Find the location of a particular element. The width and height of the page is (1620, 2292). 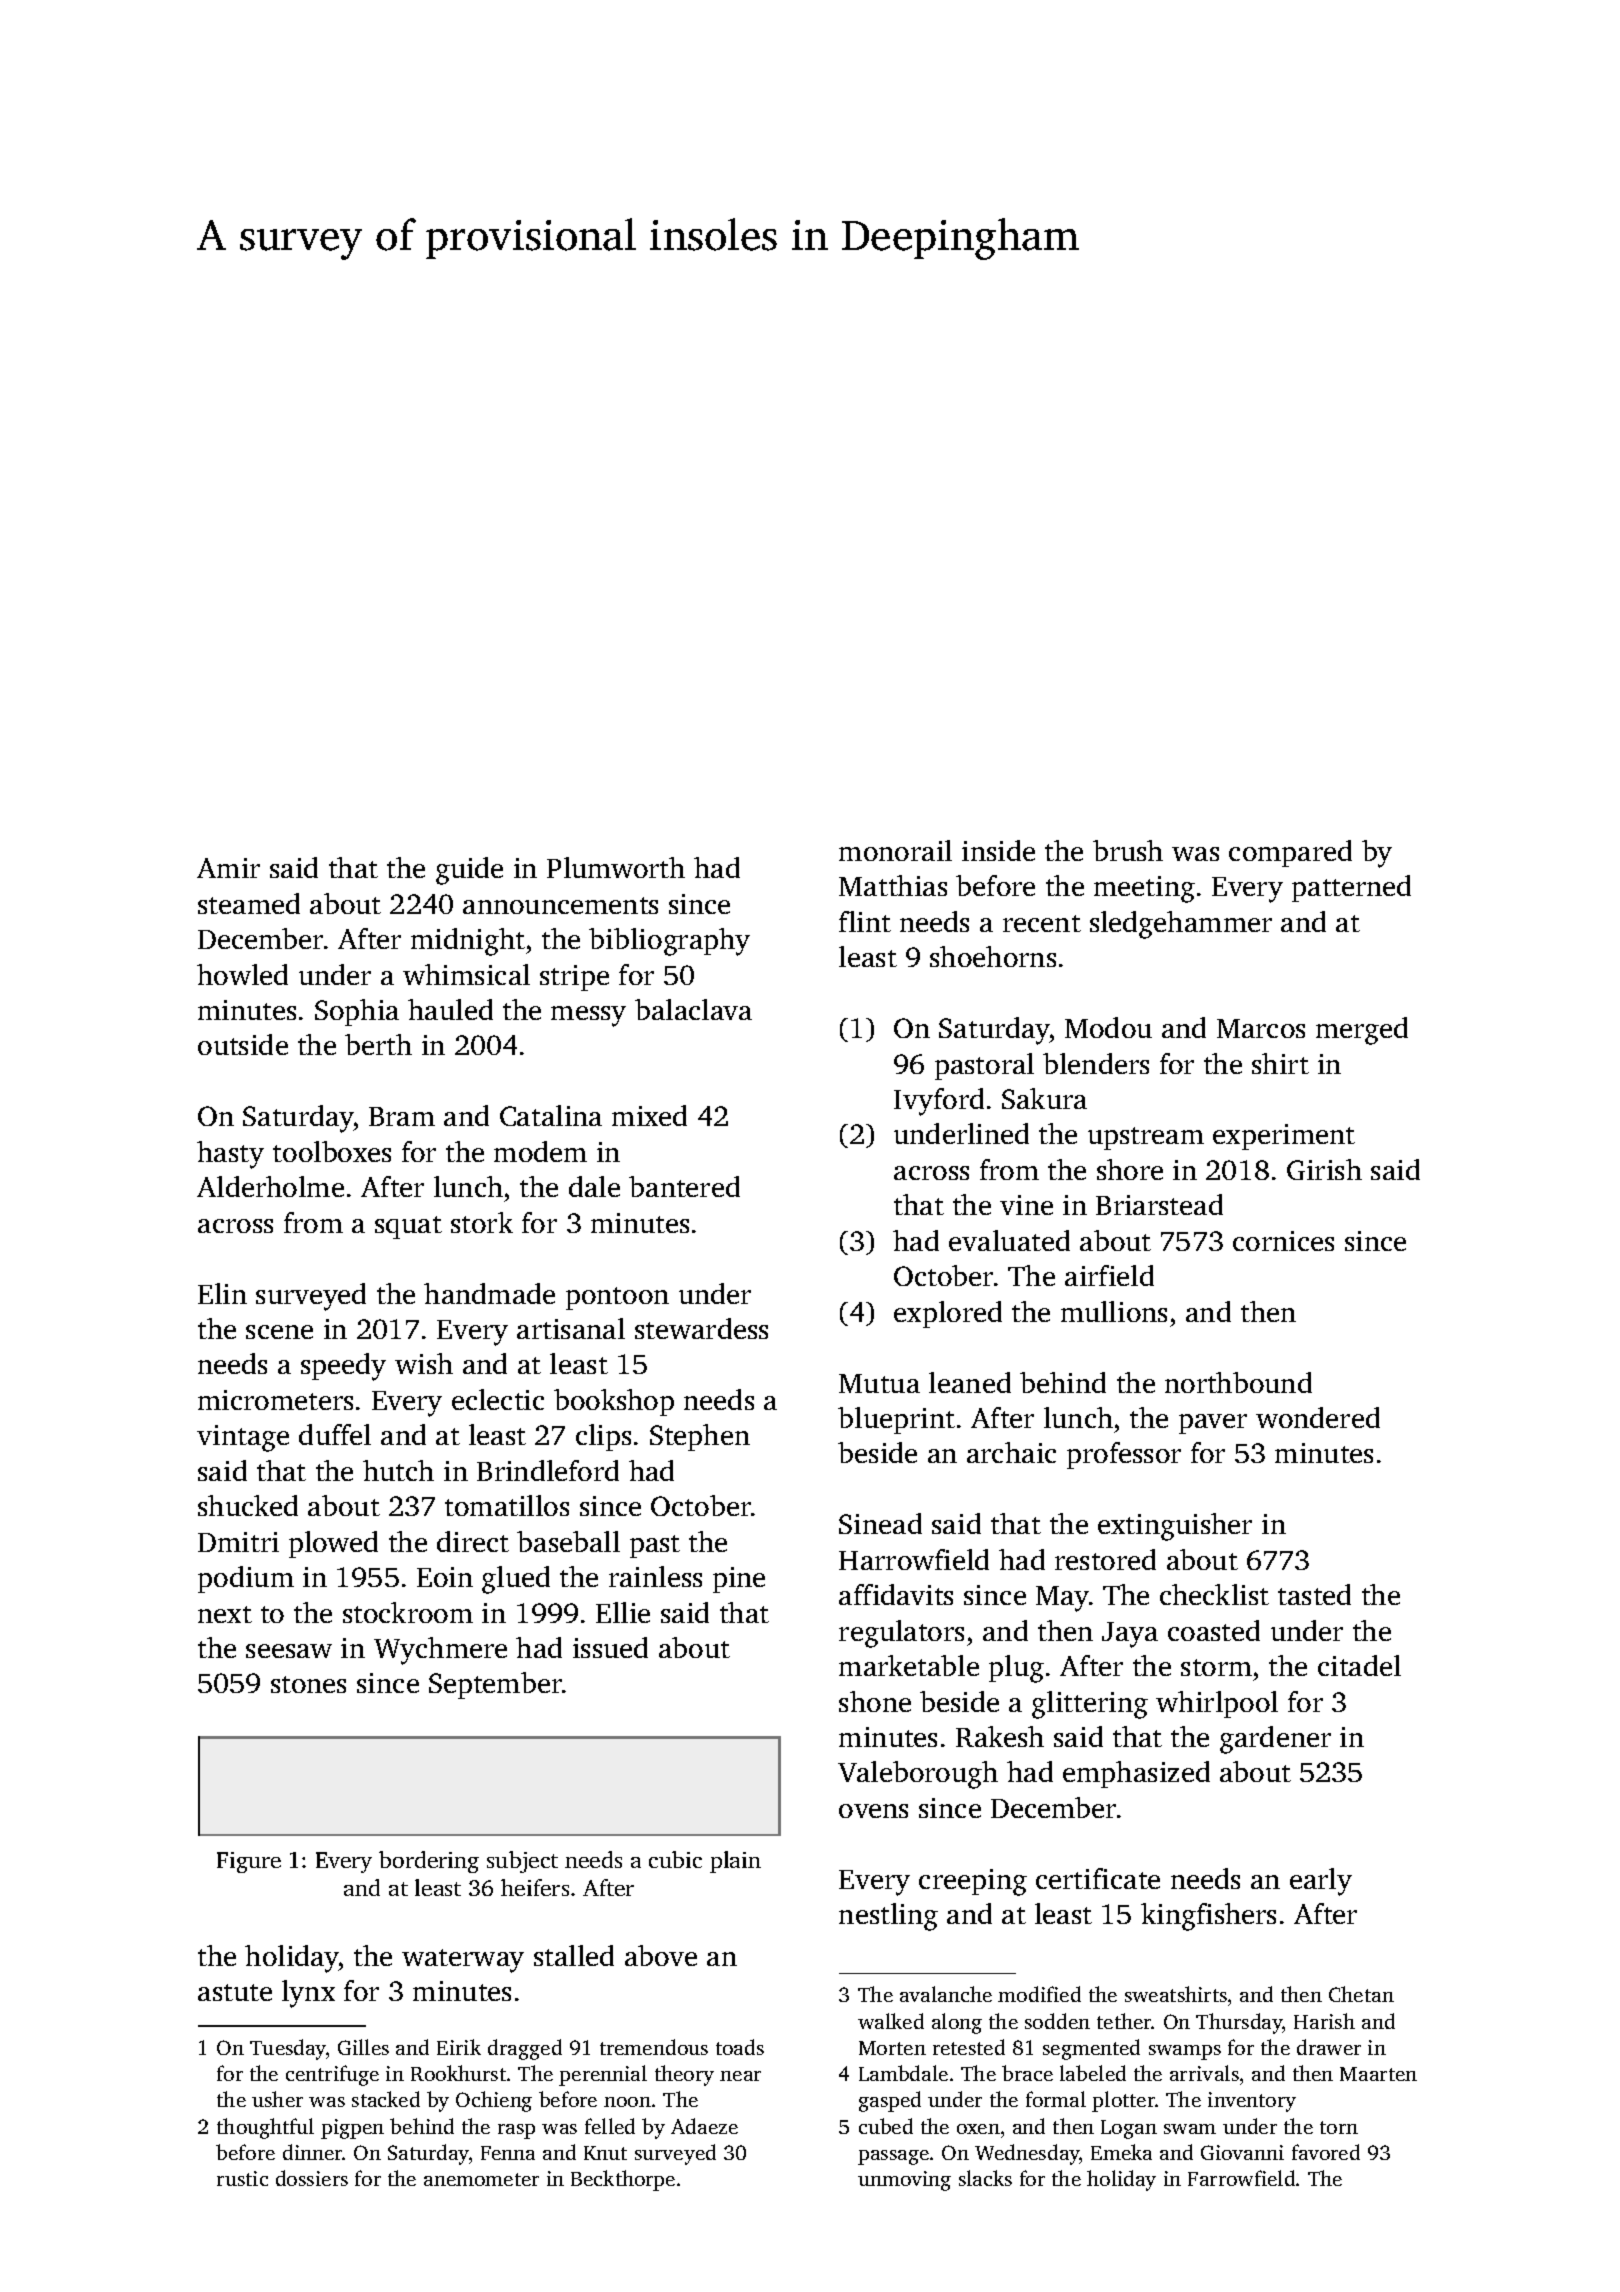

Ivyford is located at coordinates (939, 1102).
